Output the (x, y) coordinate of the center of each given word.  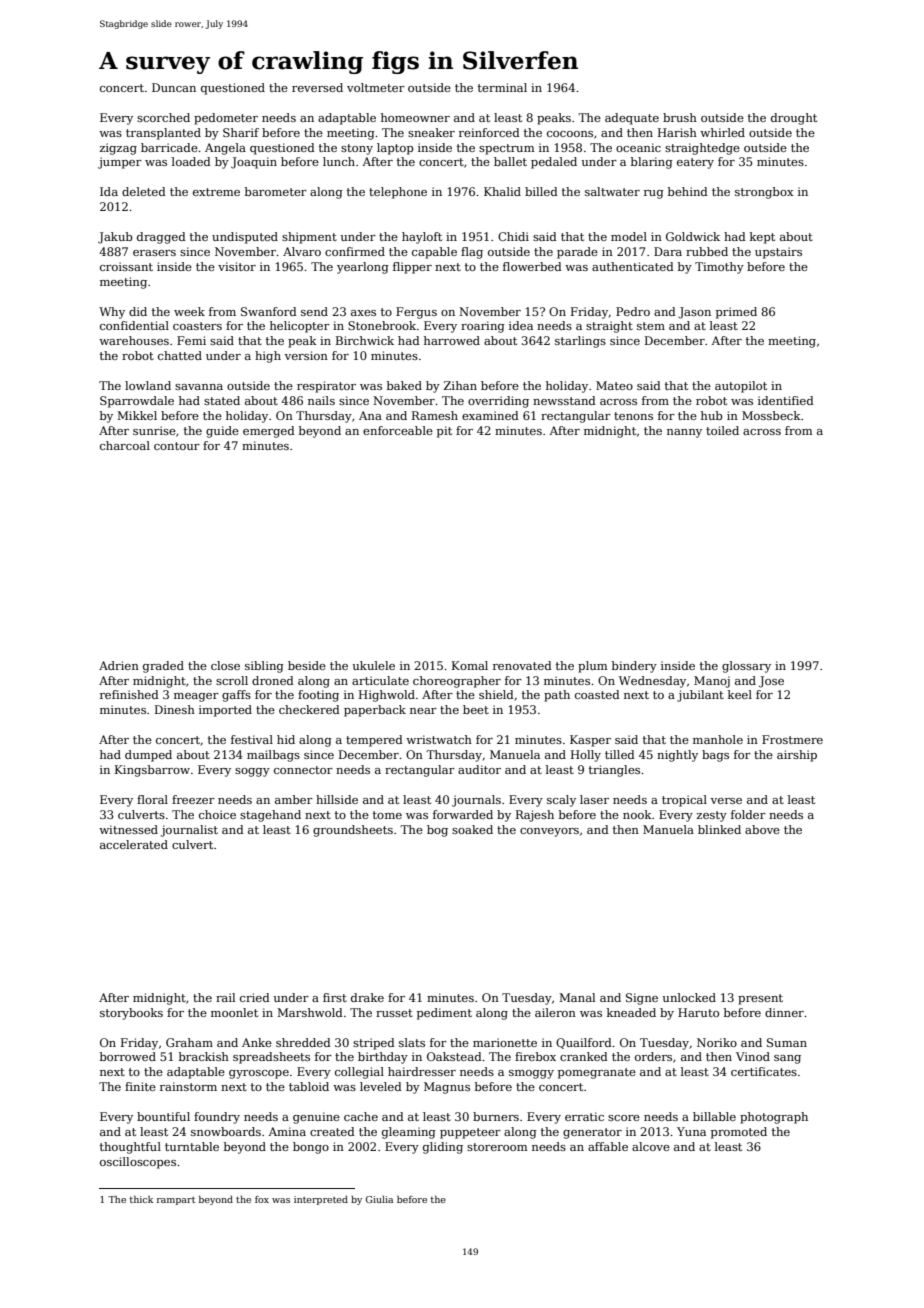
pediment (444, 1014)
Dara (668, 251)
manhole (718, 739)
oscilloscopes (138, 1163)
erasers (154, 253)
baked (404, 385)
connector (303, 770)
